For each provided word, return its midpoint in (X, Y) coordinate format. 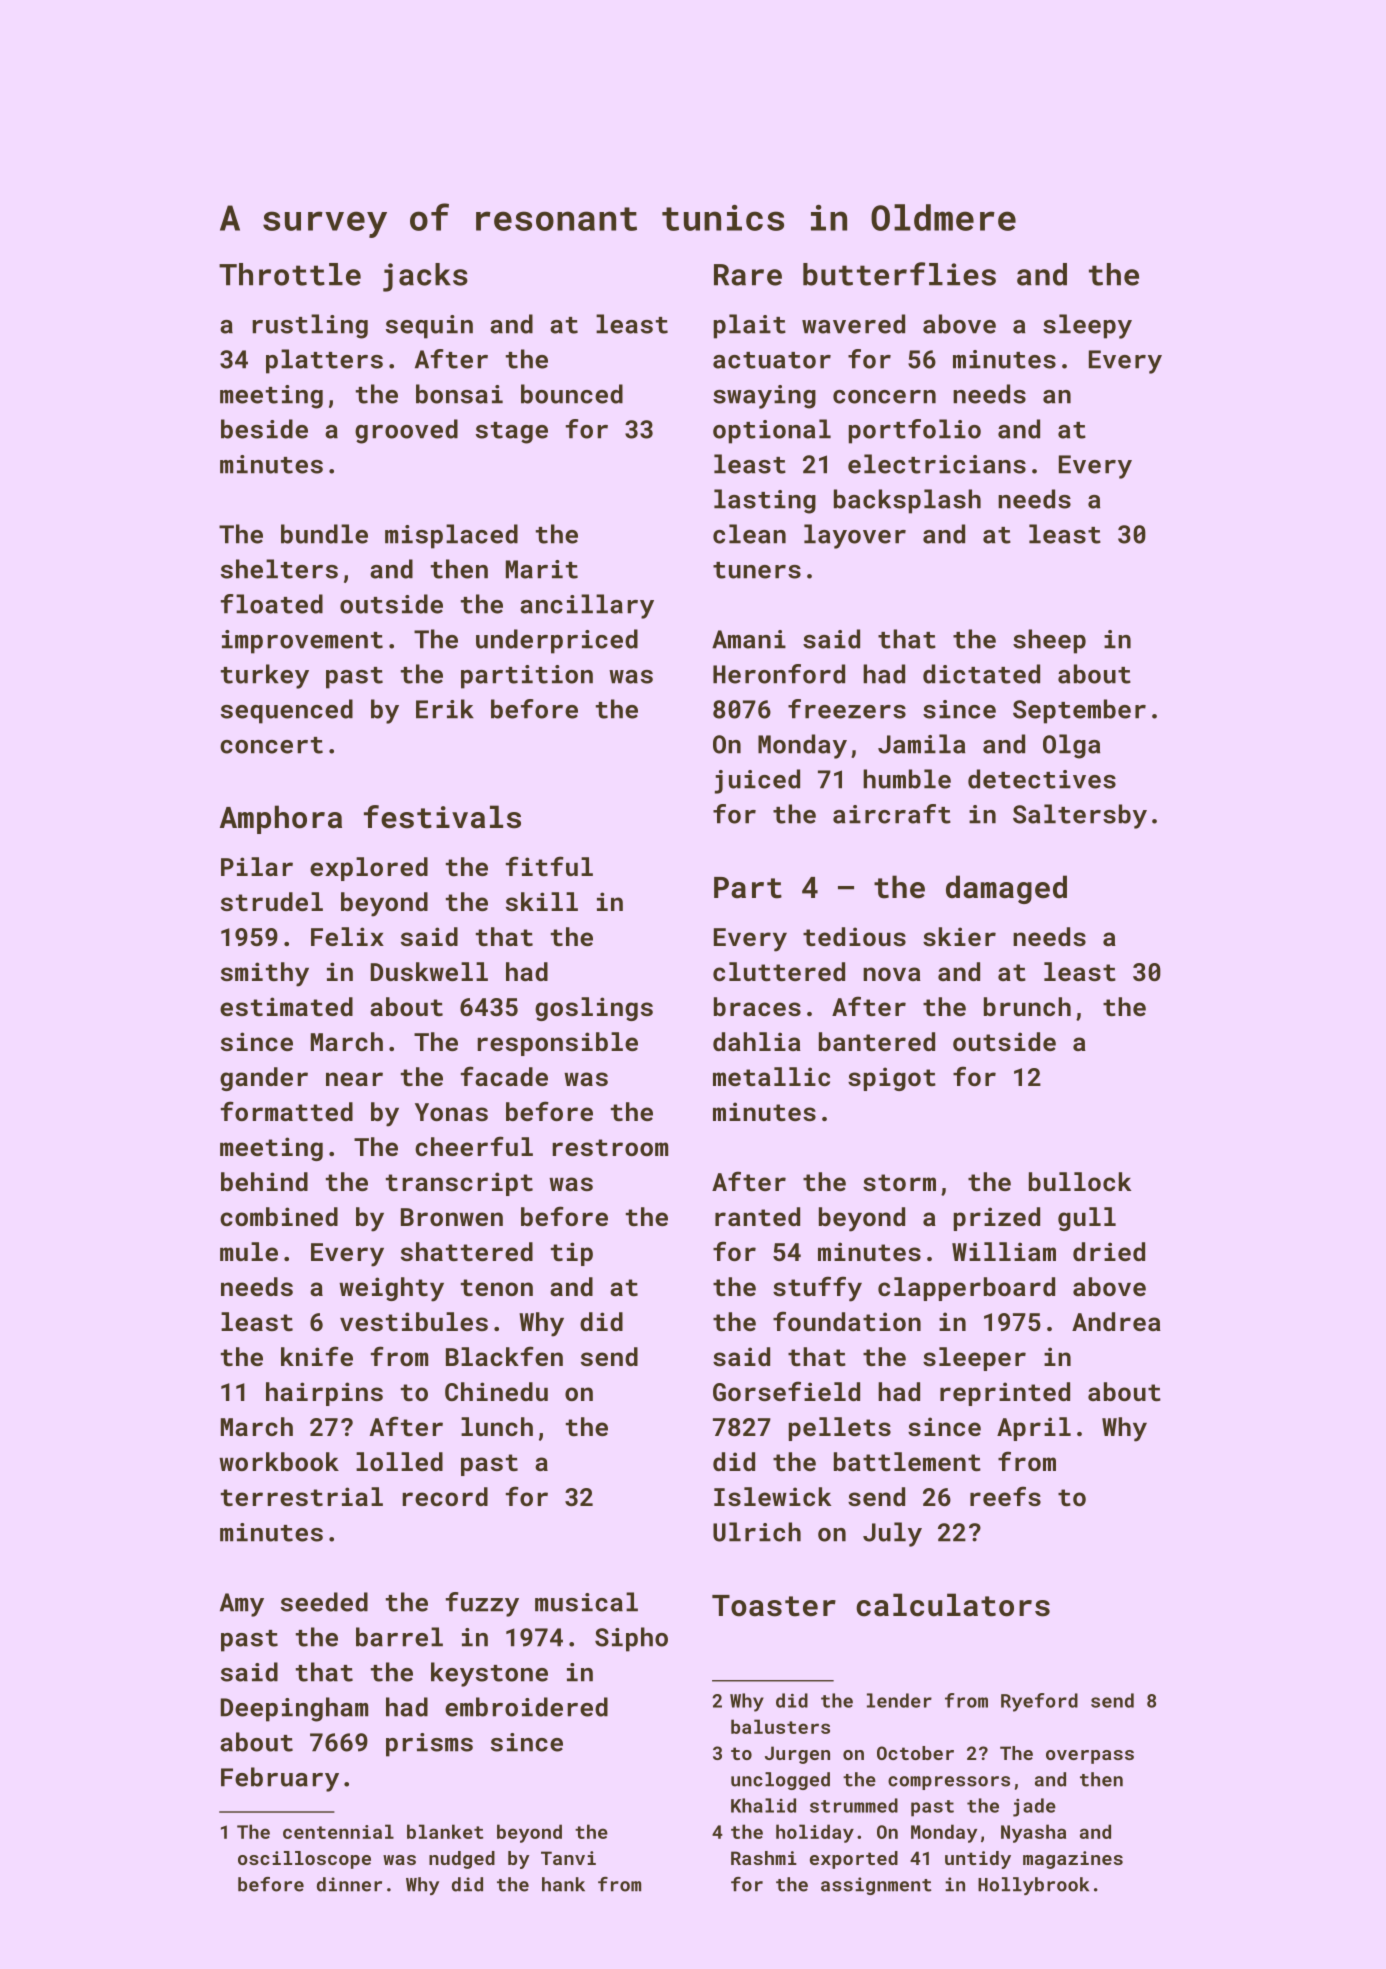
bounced (572, 394)
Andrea (1116, 1321)
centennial (338, 1831)
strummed (854, 1805)
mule (249, 1251)
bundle (324, 534)
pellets (840, 1429)
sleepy (1087, 326)
